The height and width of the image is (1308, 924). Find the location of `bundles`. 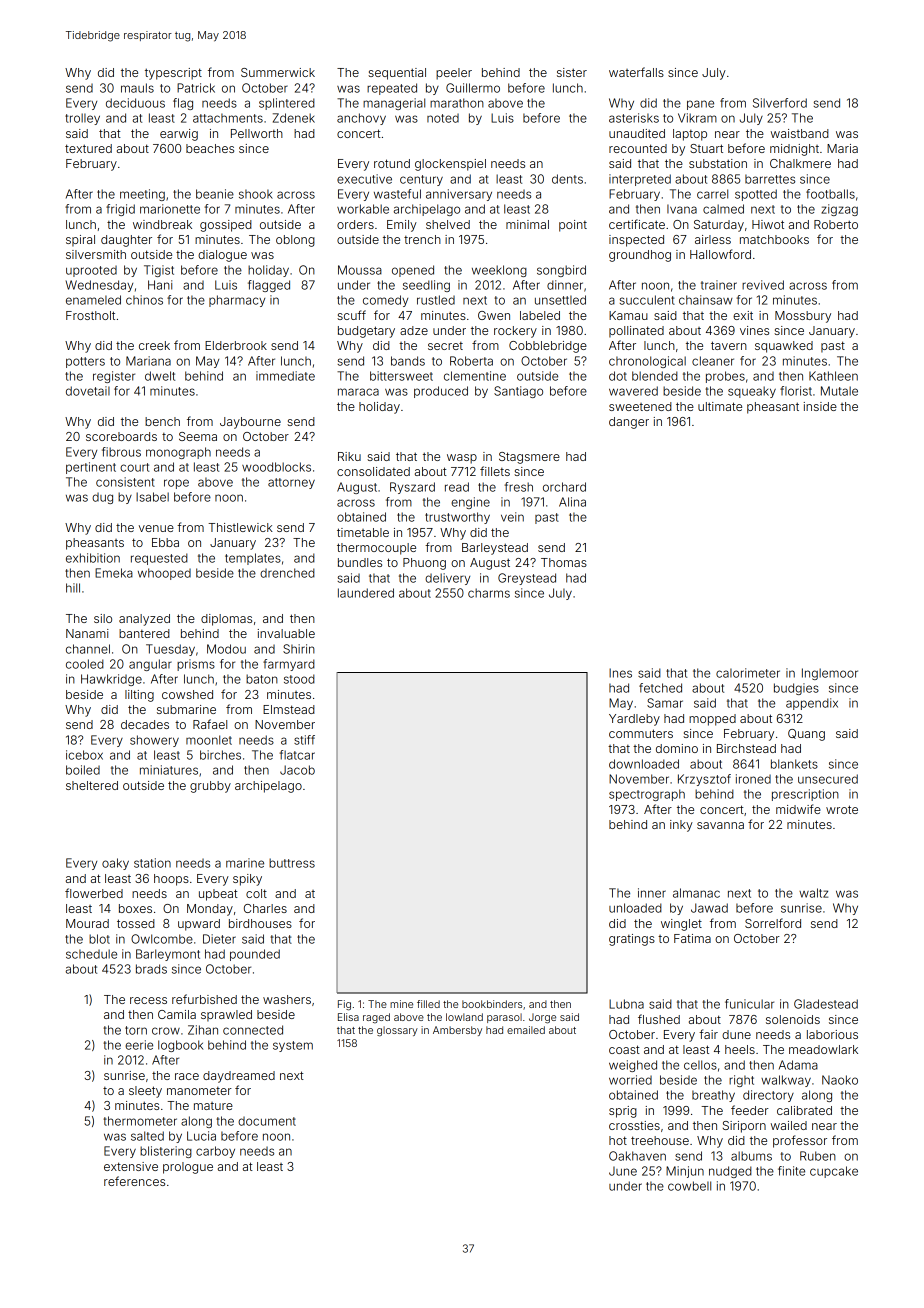

bundles is located at coordinates (360, 562).
